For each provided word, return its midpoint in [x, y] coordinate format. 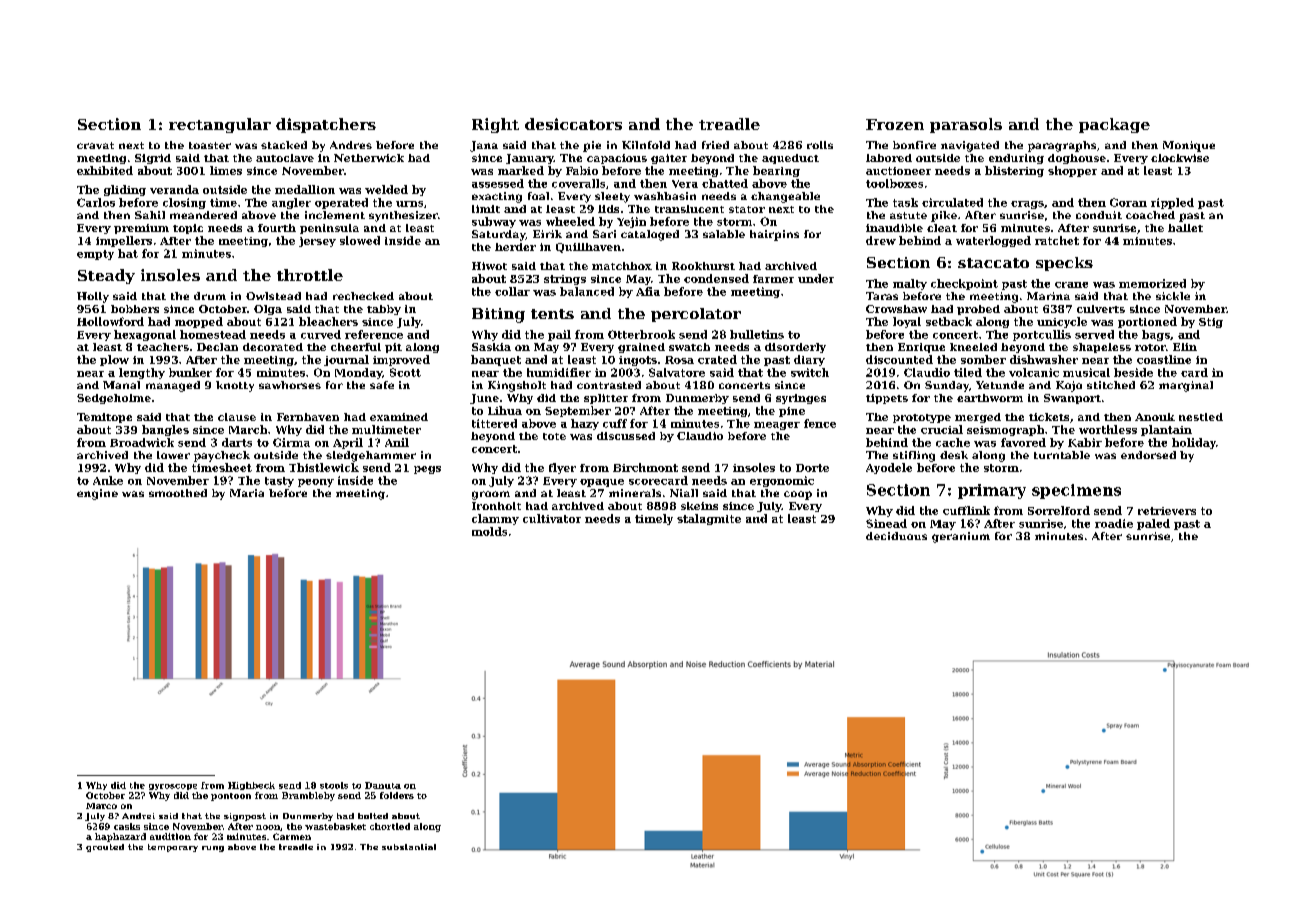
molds [489, 531]
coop [798, 495]
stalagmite [709, 519]
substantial [409, 847]
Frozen [895, 124]
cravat [95, 145]
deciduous [896, 536]
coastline [1164, 359]
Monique [1189, 146]
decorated [273, 347]
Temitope [104, 418]
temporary [173, 848]
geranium [961, 537]
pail [559, 335]
